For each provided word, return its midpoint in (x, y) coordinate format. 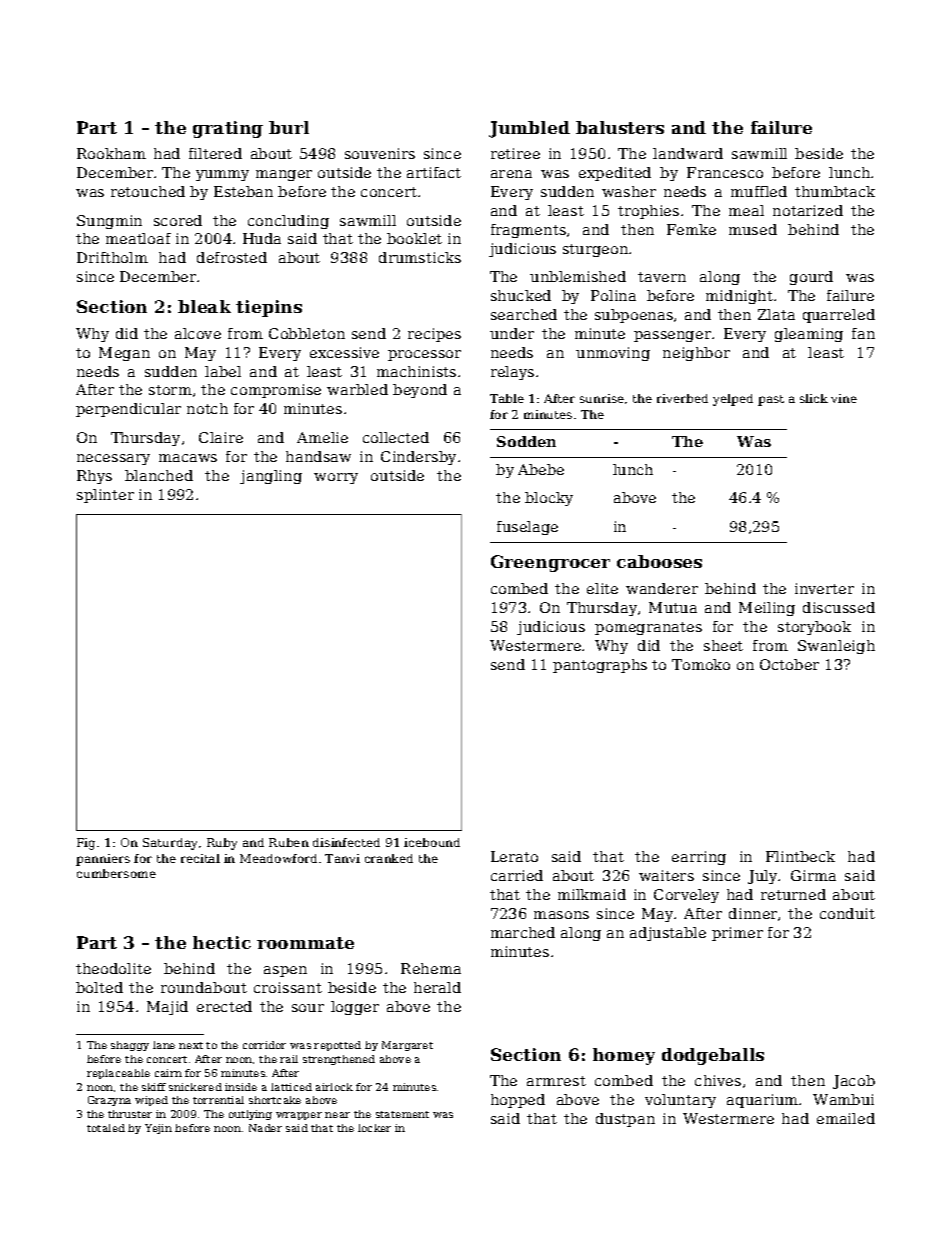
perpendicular (128, 410)
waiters (666, 875)
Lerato (514, 856)
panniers (103, 860)
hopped (518, 1101)
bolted (99, 987)
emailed (846, 1118)
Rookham (111, 153)
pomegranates (648, 628)
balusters (620, 127)
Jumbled (529, 129)
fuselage (527, 528)
